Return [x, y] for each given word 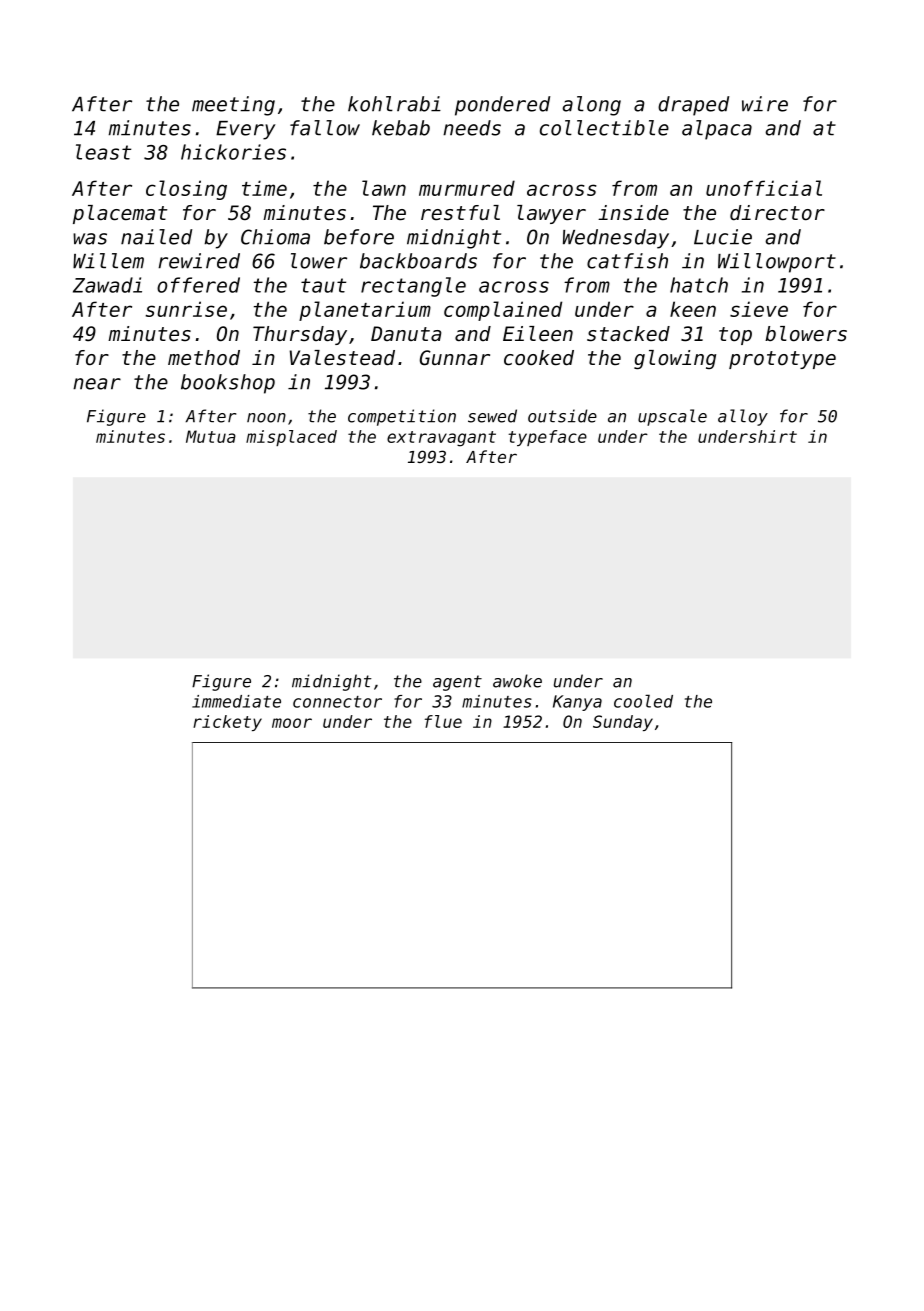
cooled [643, 701]
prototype [782, 360]
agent [457, 683]
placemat [120, 214]
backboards [418, 261]
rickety [227, 723]
